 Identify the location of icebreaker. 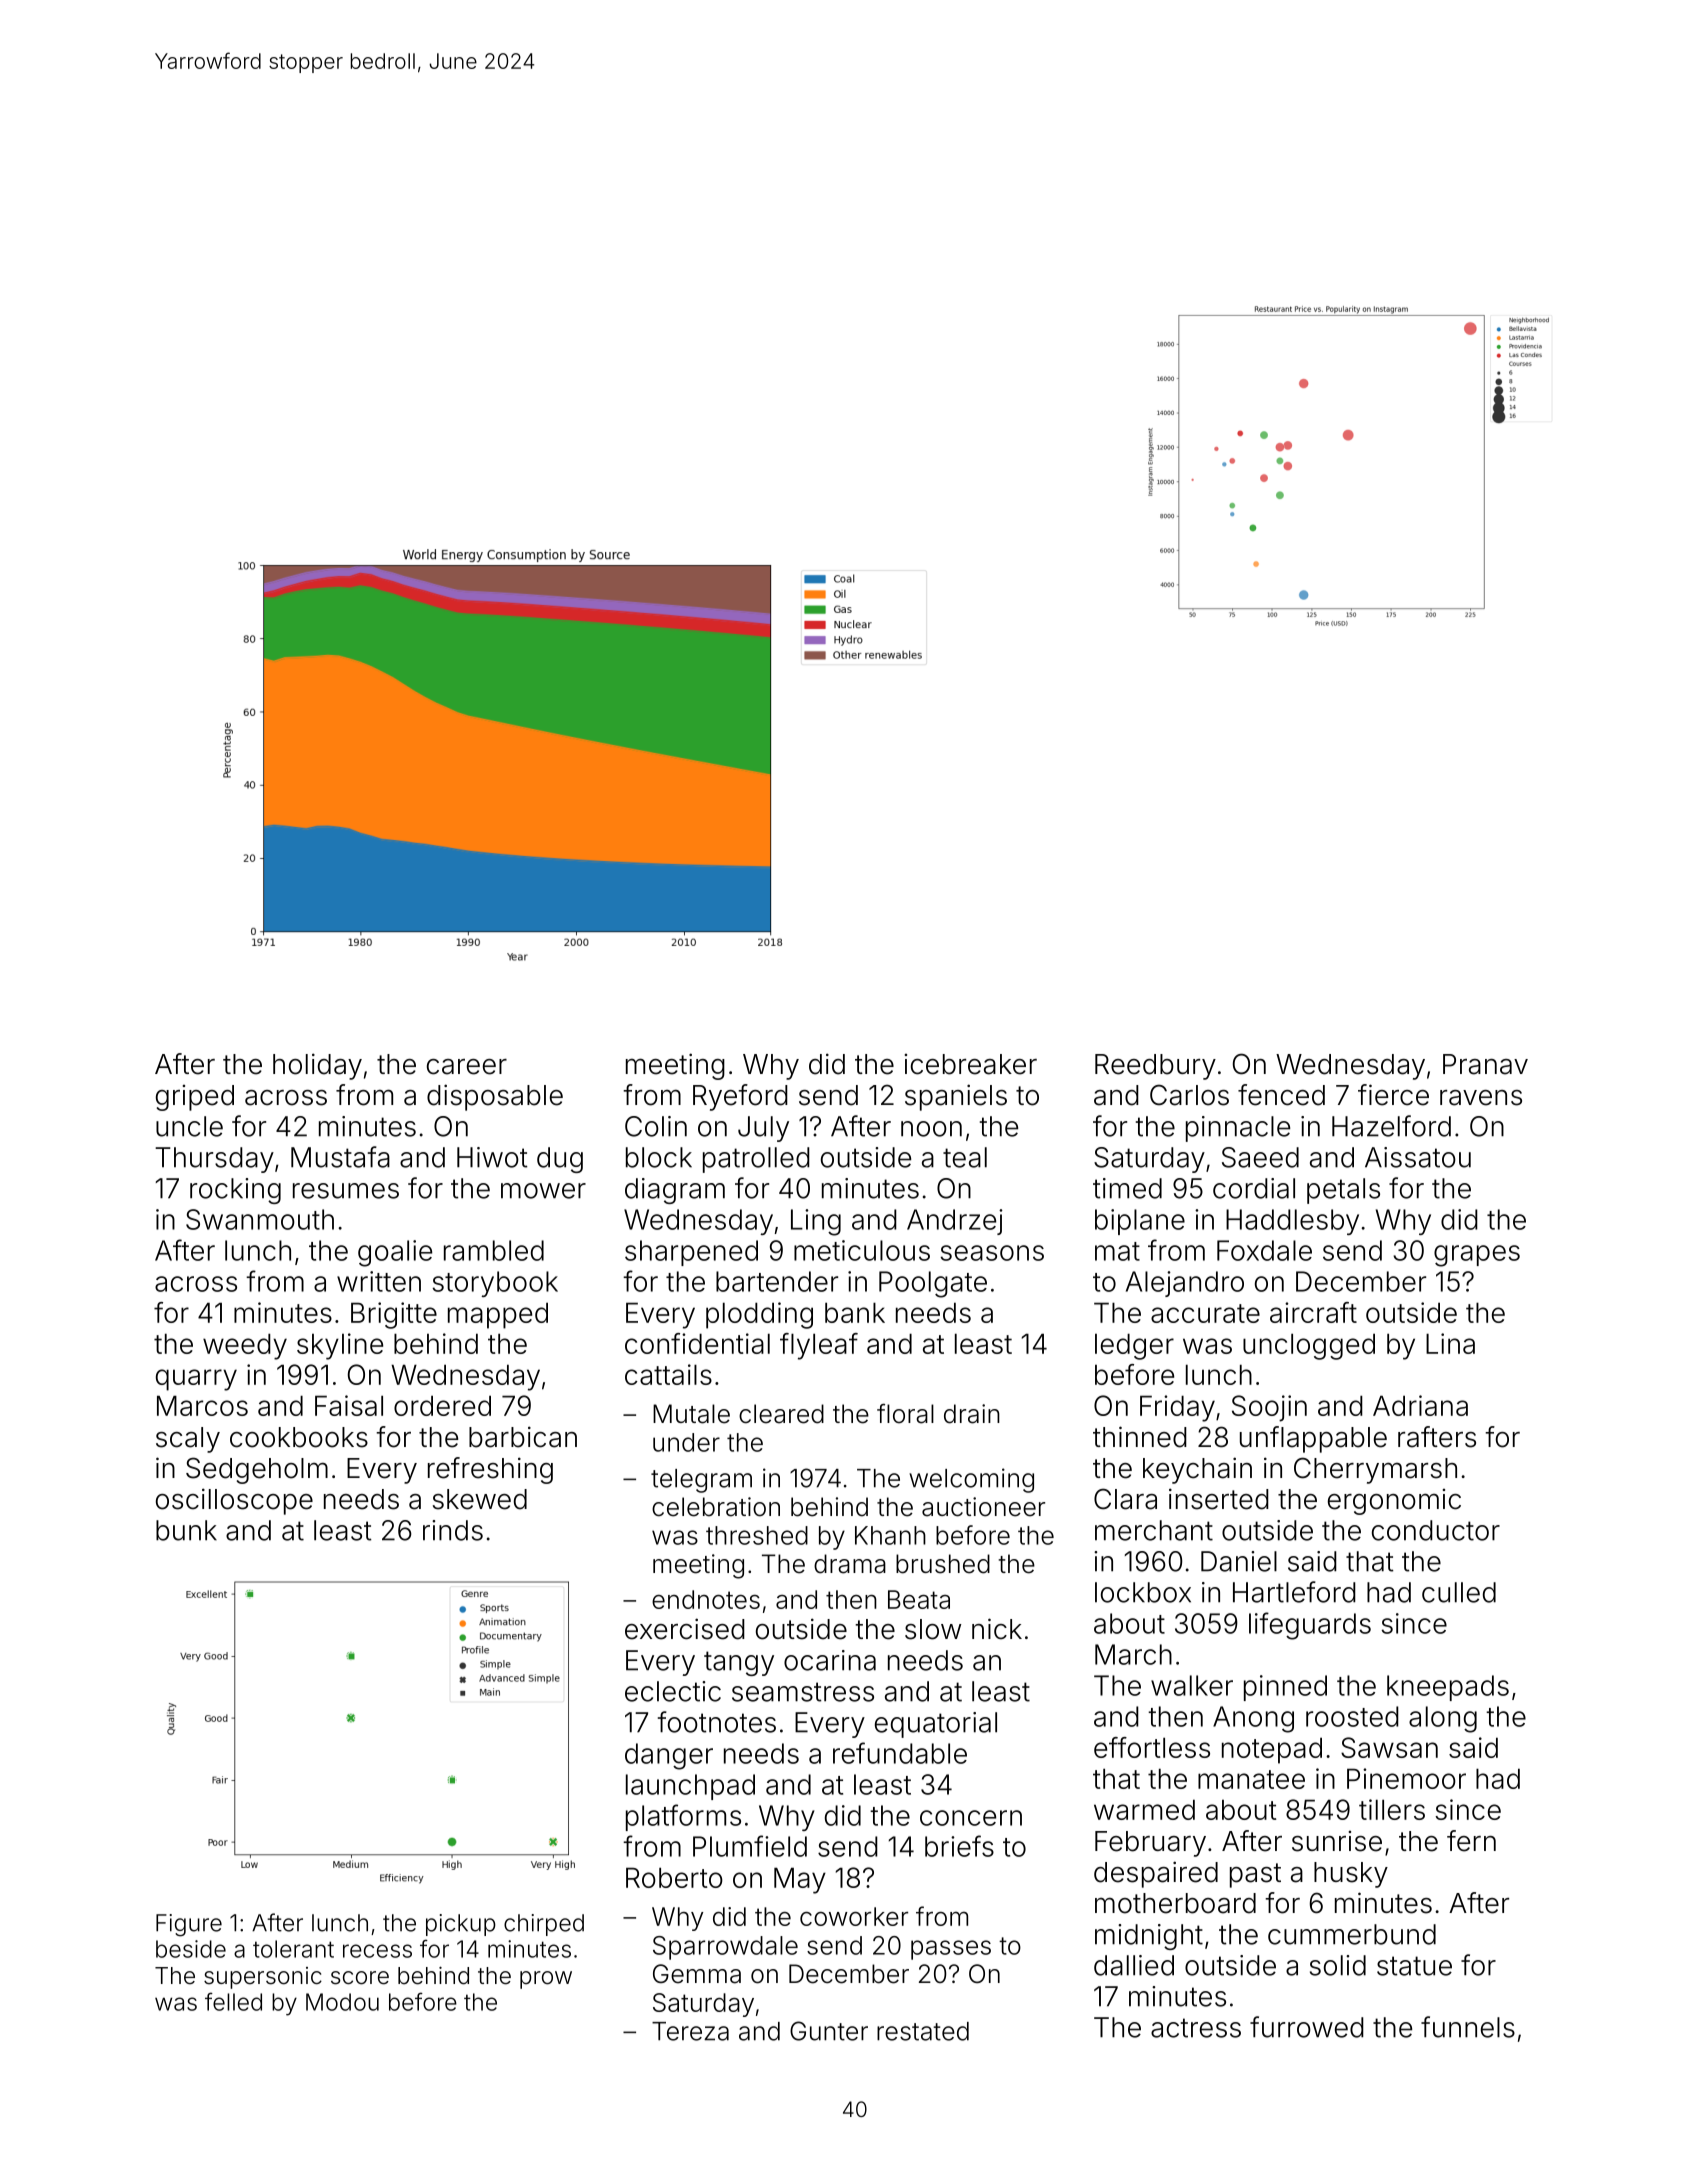
(971, 1064).
